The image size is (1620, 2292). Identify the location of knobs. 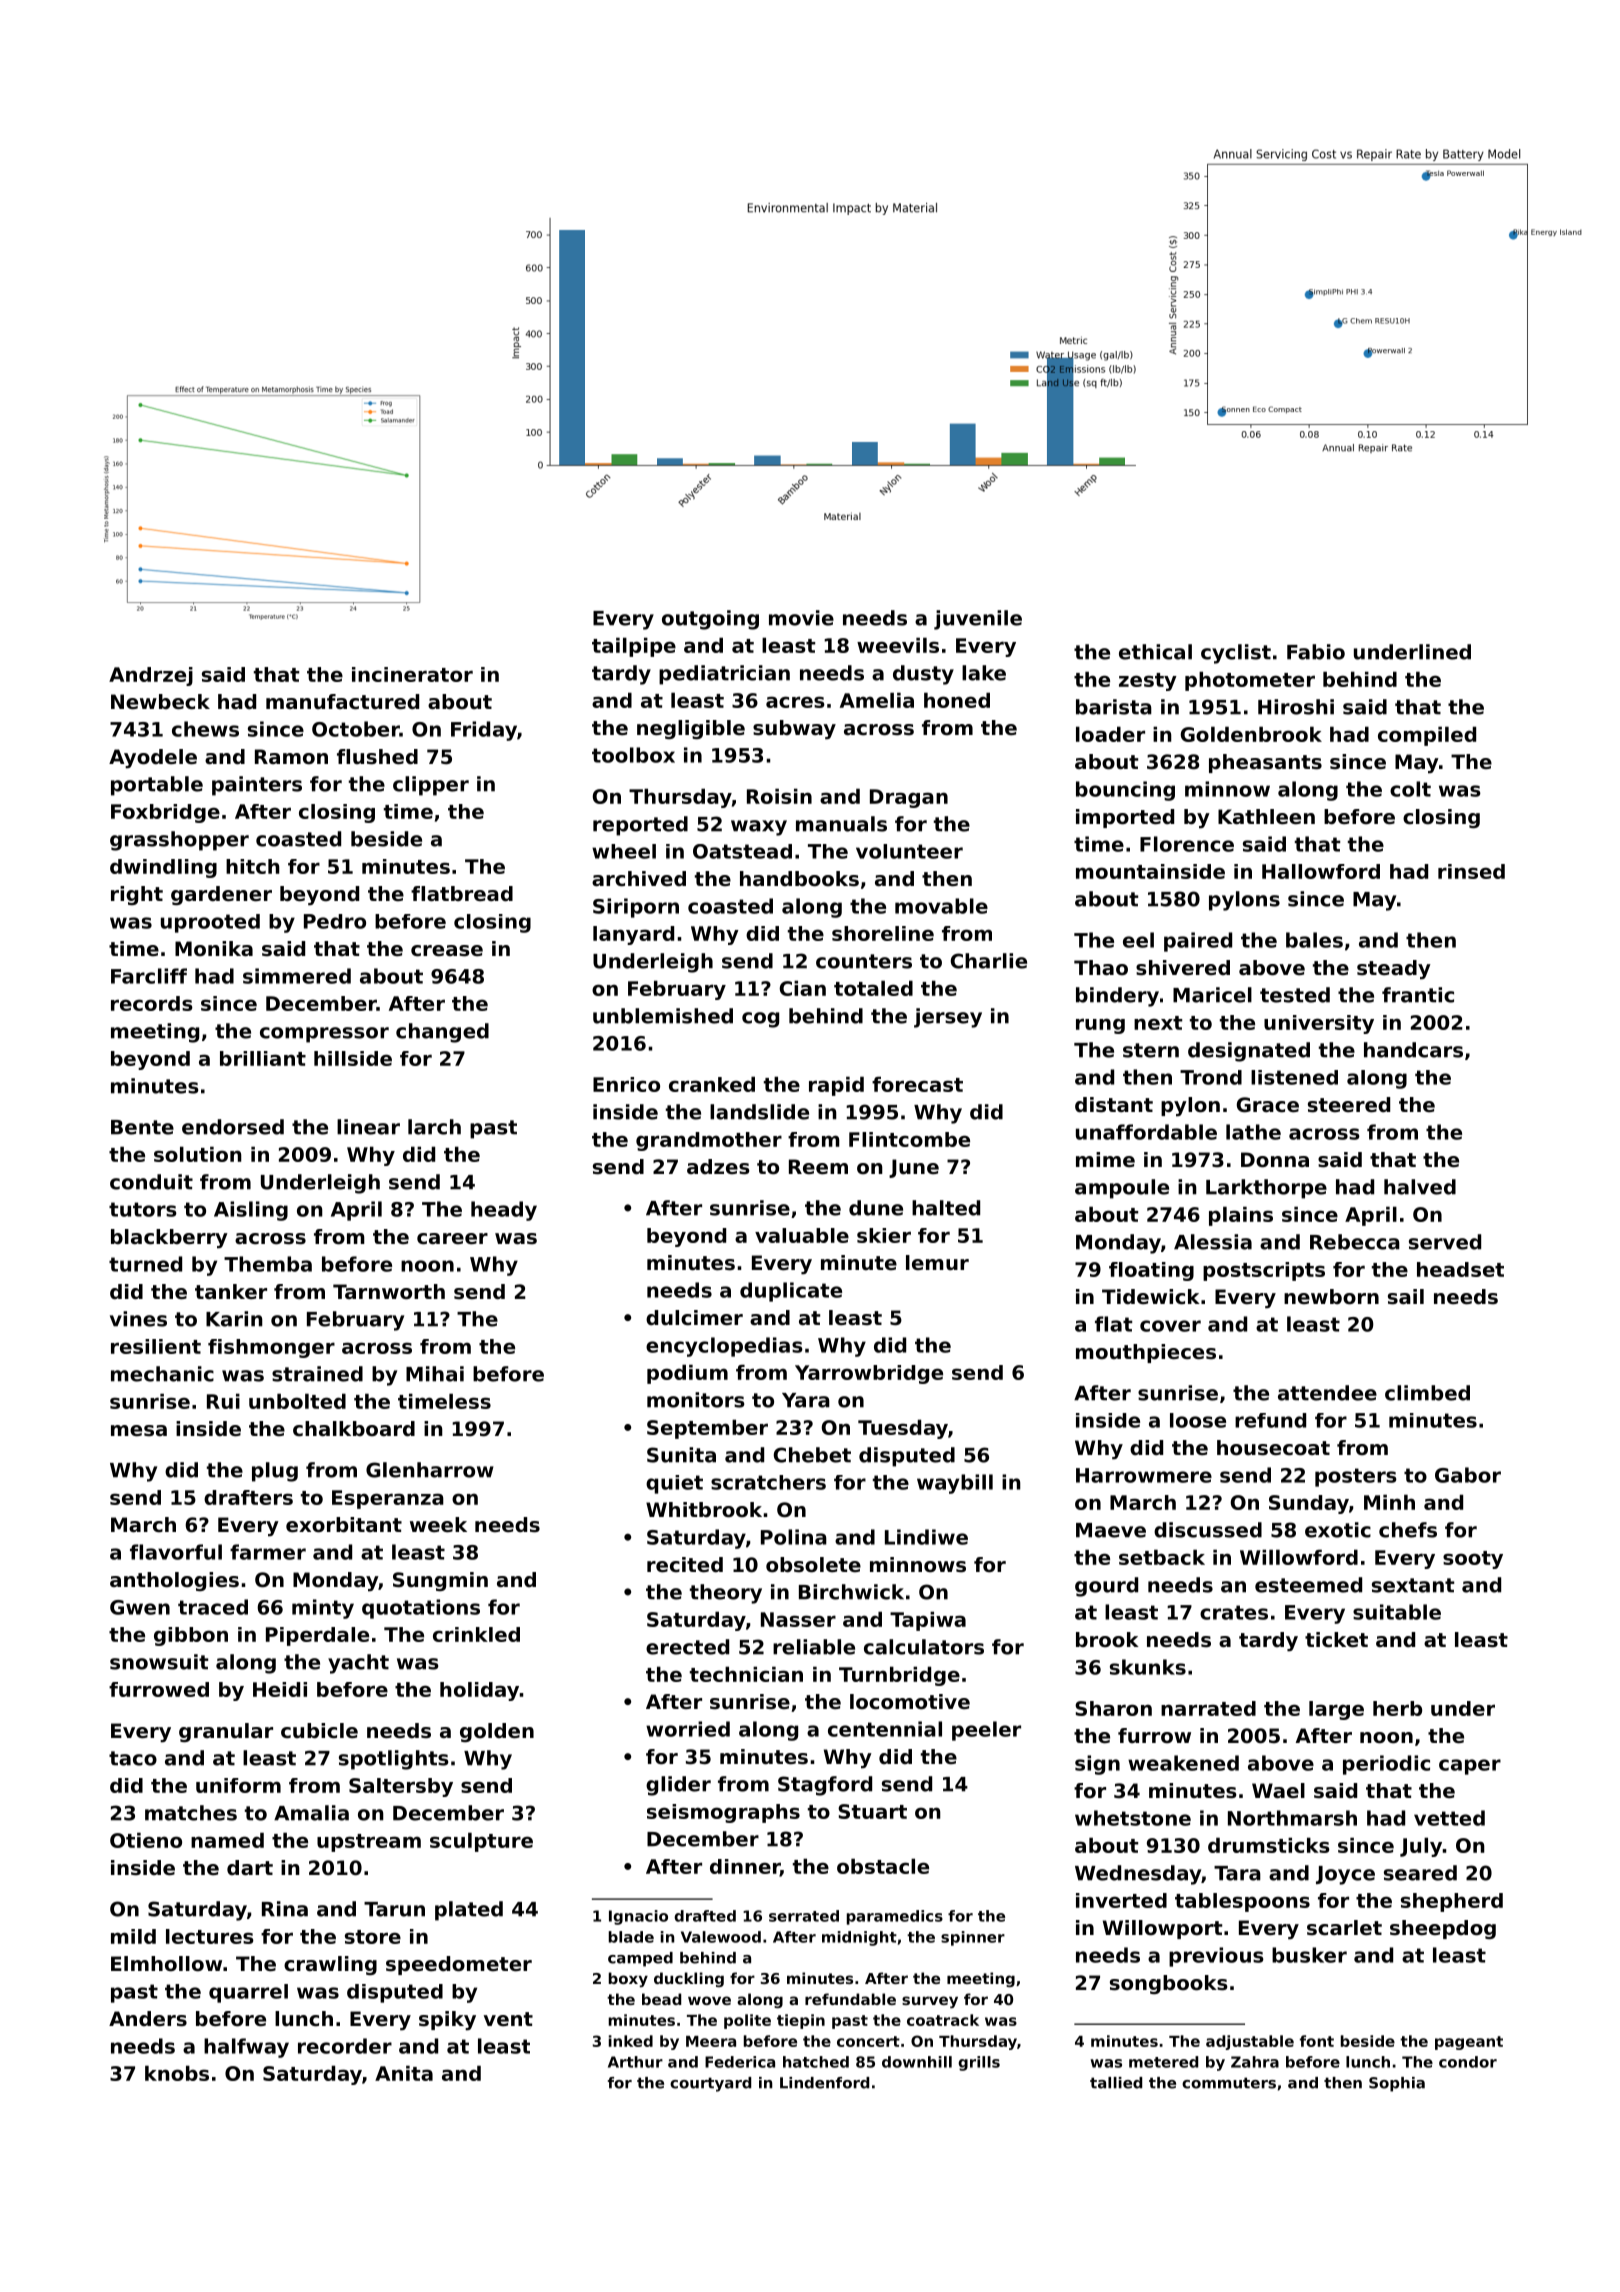
(177, 2073).
